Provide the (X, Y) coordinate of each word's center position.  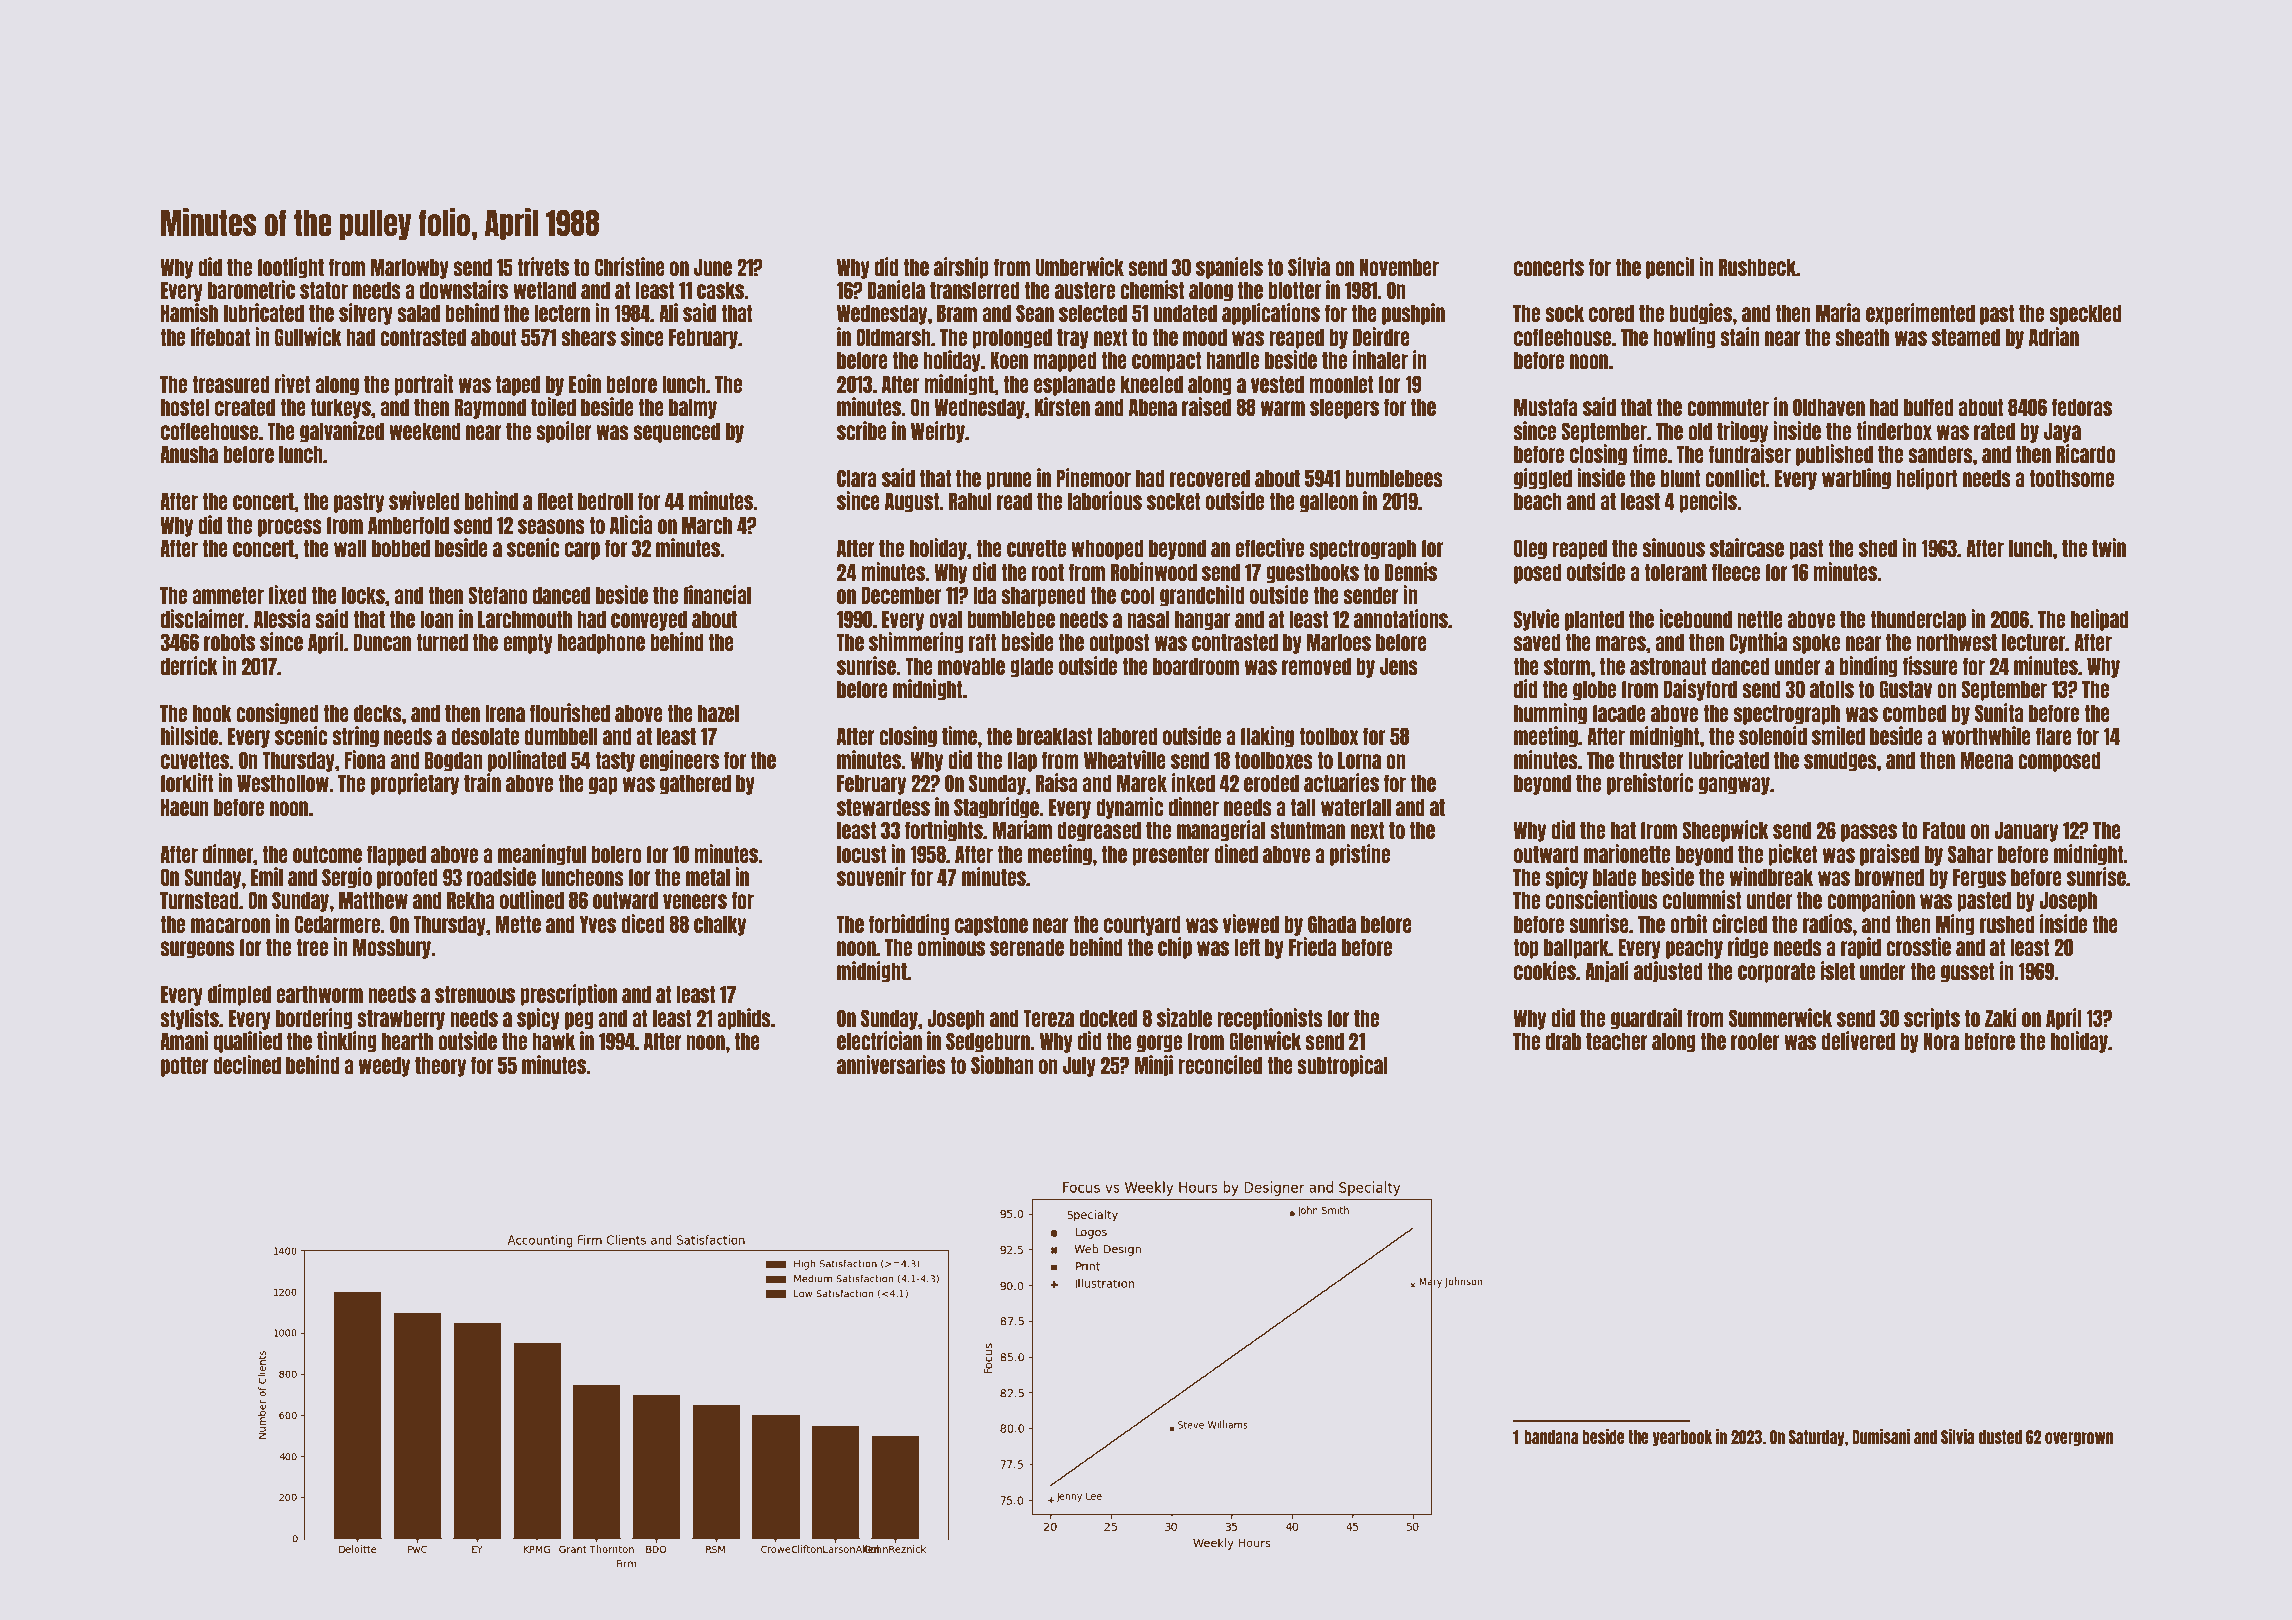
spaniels (1229, 268)
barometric (251, 289)
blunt (1680, 478)
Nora (1941, 1041)
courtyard (1142, 925)
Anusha (189, 454)
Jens (1399, 666)
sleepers (1344, 408)
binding (1868, 667)
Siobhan (1002, 1064)
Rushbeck (1757, 267)
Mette (518, 924)
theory (440, 1066)
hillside (189, 735)
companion (1871, 901)
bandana (1551, 1437)
